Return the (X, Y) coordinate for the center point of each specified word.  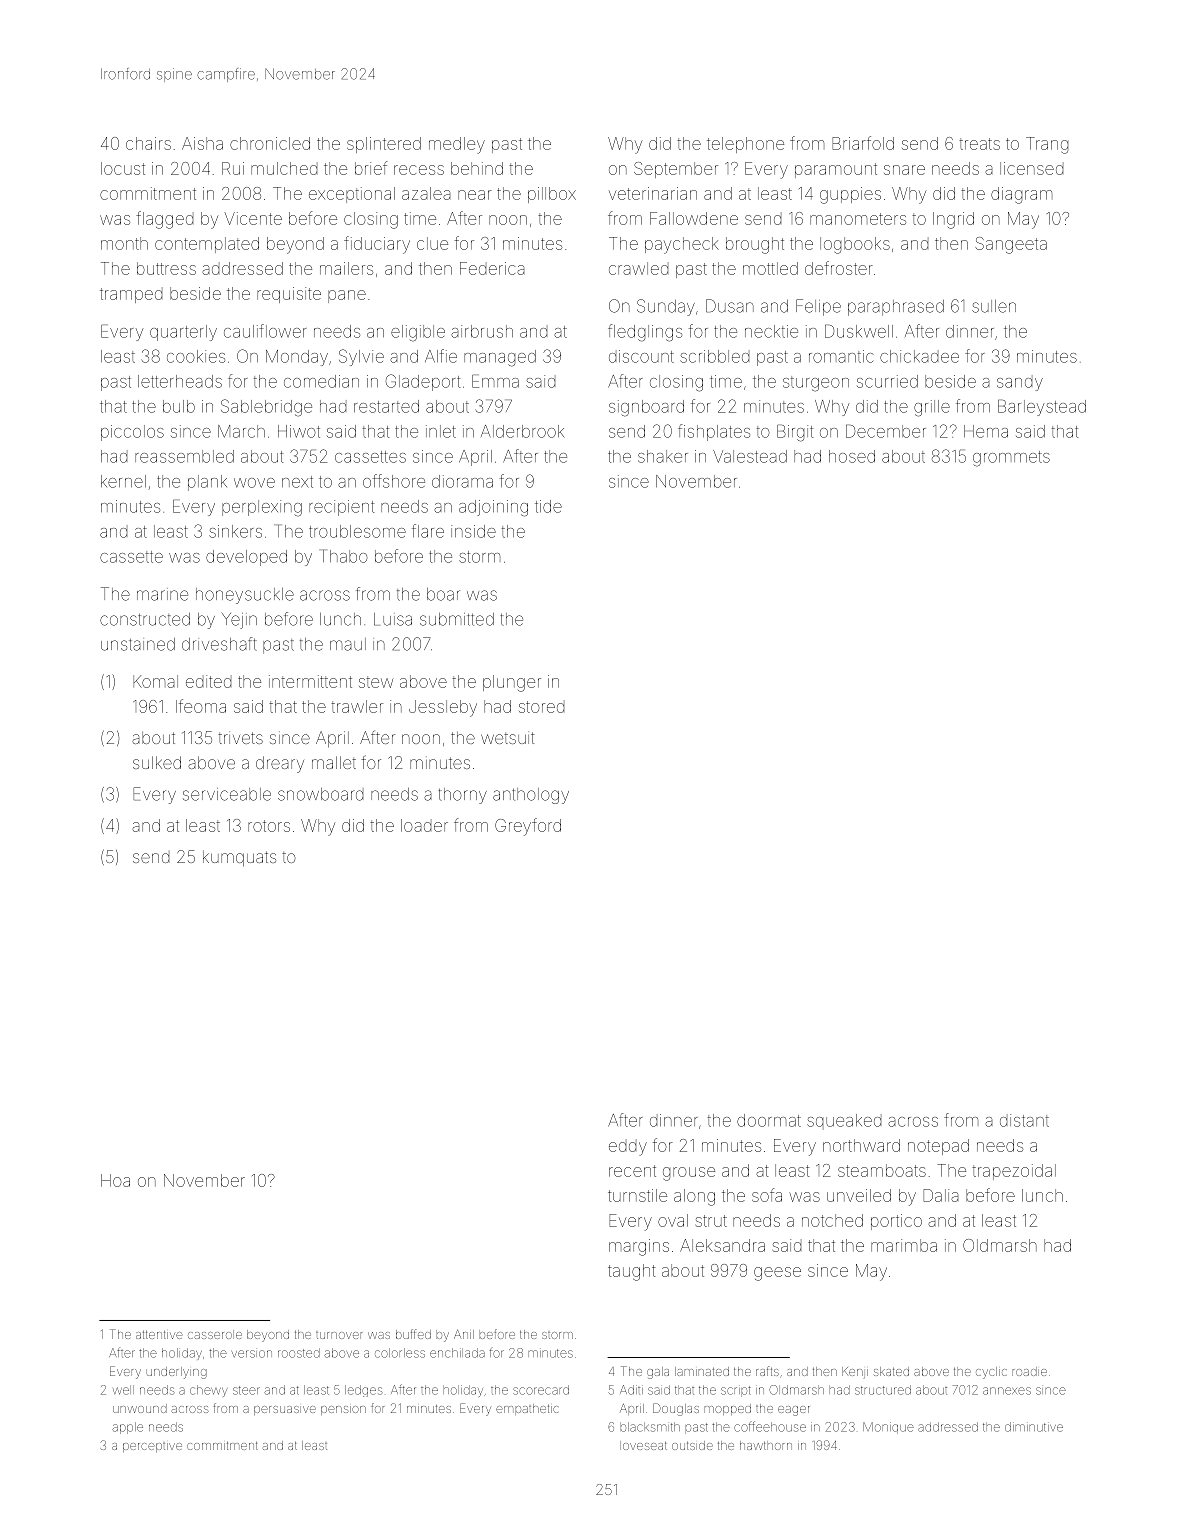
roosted (299, 1353)
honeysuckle (245, 596)
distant (1024, 1120)
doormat (769, 1120)
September (676, 170)
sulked (157, 762)
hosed (852, 456)
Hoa (115, 1180)
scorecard (541, 1390)
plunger (512, 683)
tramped (131, 295)
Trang (1047, 145)
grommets (1011, 459)
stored (541, 707)
